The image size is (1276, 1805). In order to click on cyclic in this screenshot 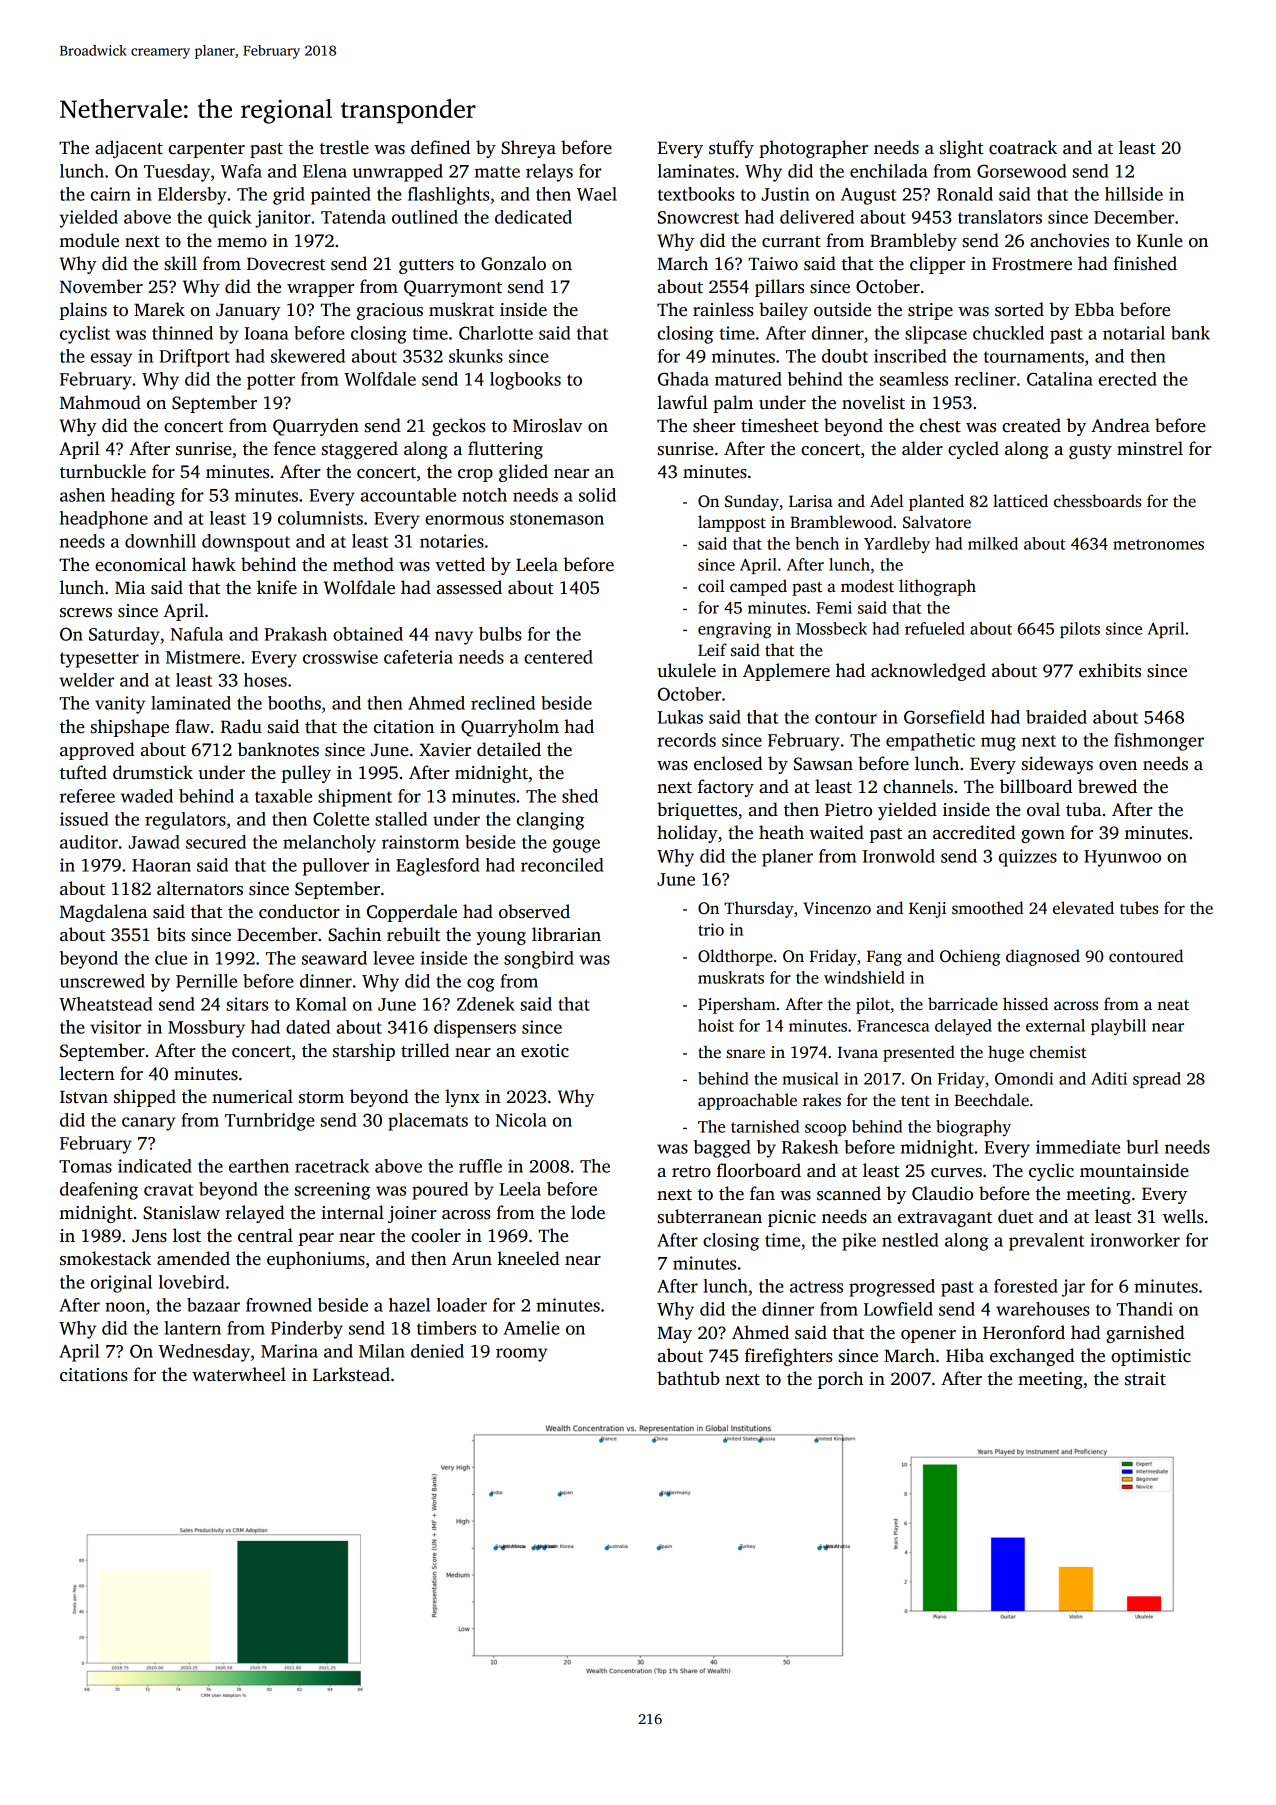, I will do `click(1051, 1172)`.
